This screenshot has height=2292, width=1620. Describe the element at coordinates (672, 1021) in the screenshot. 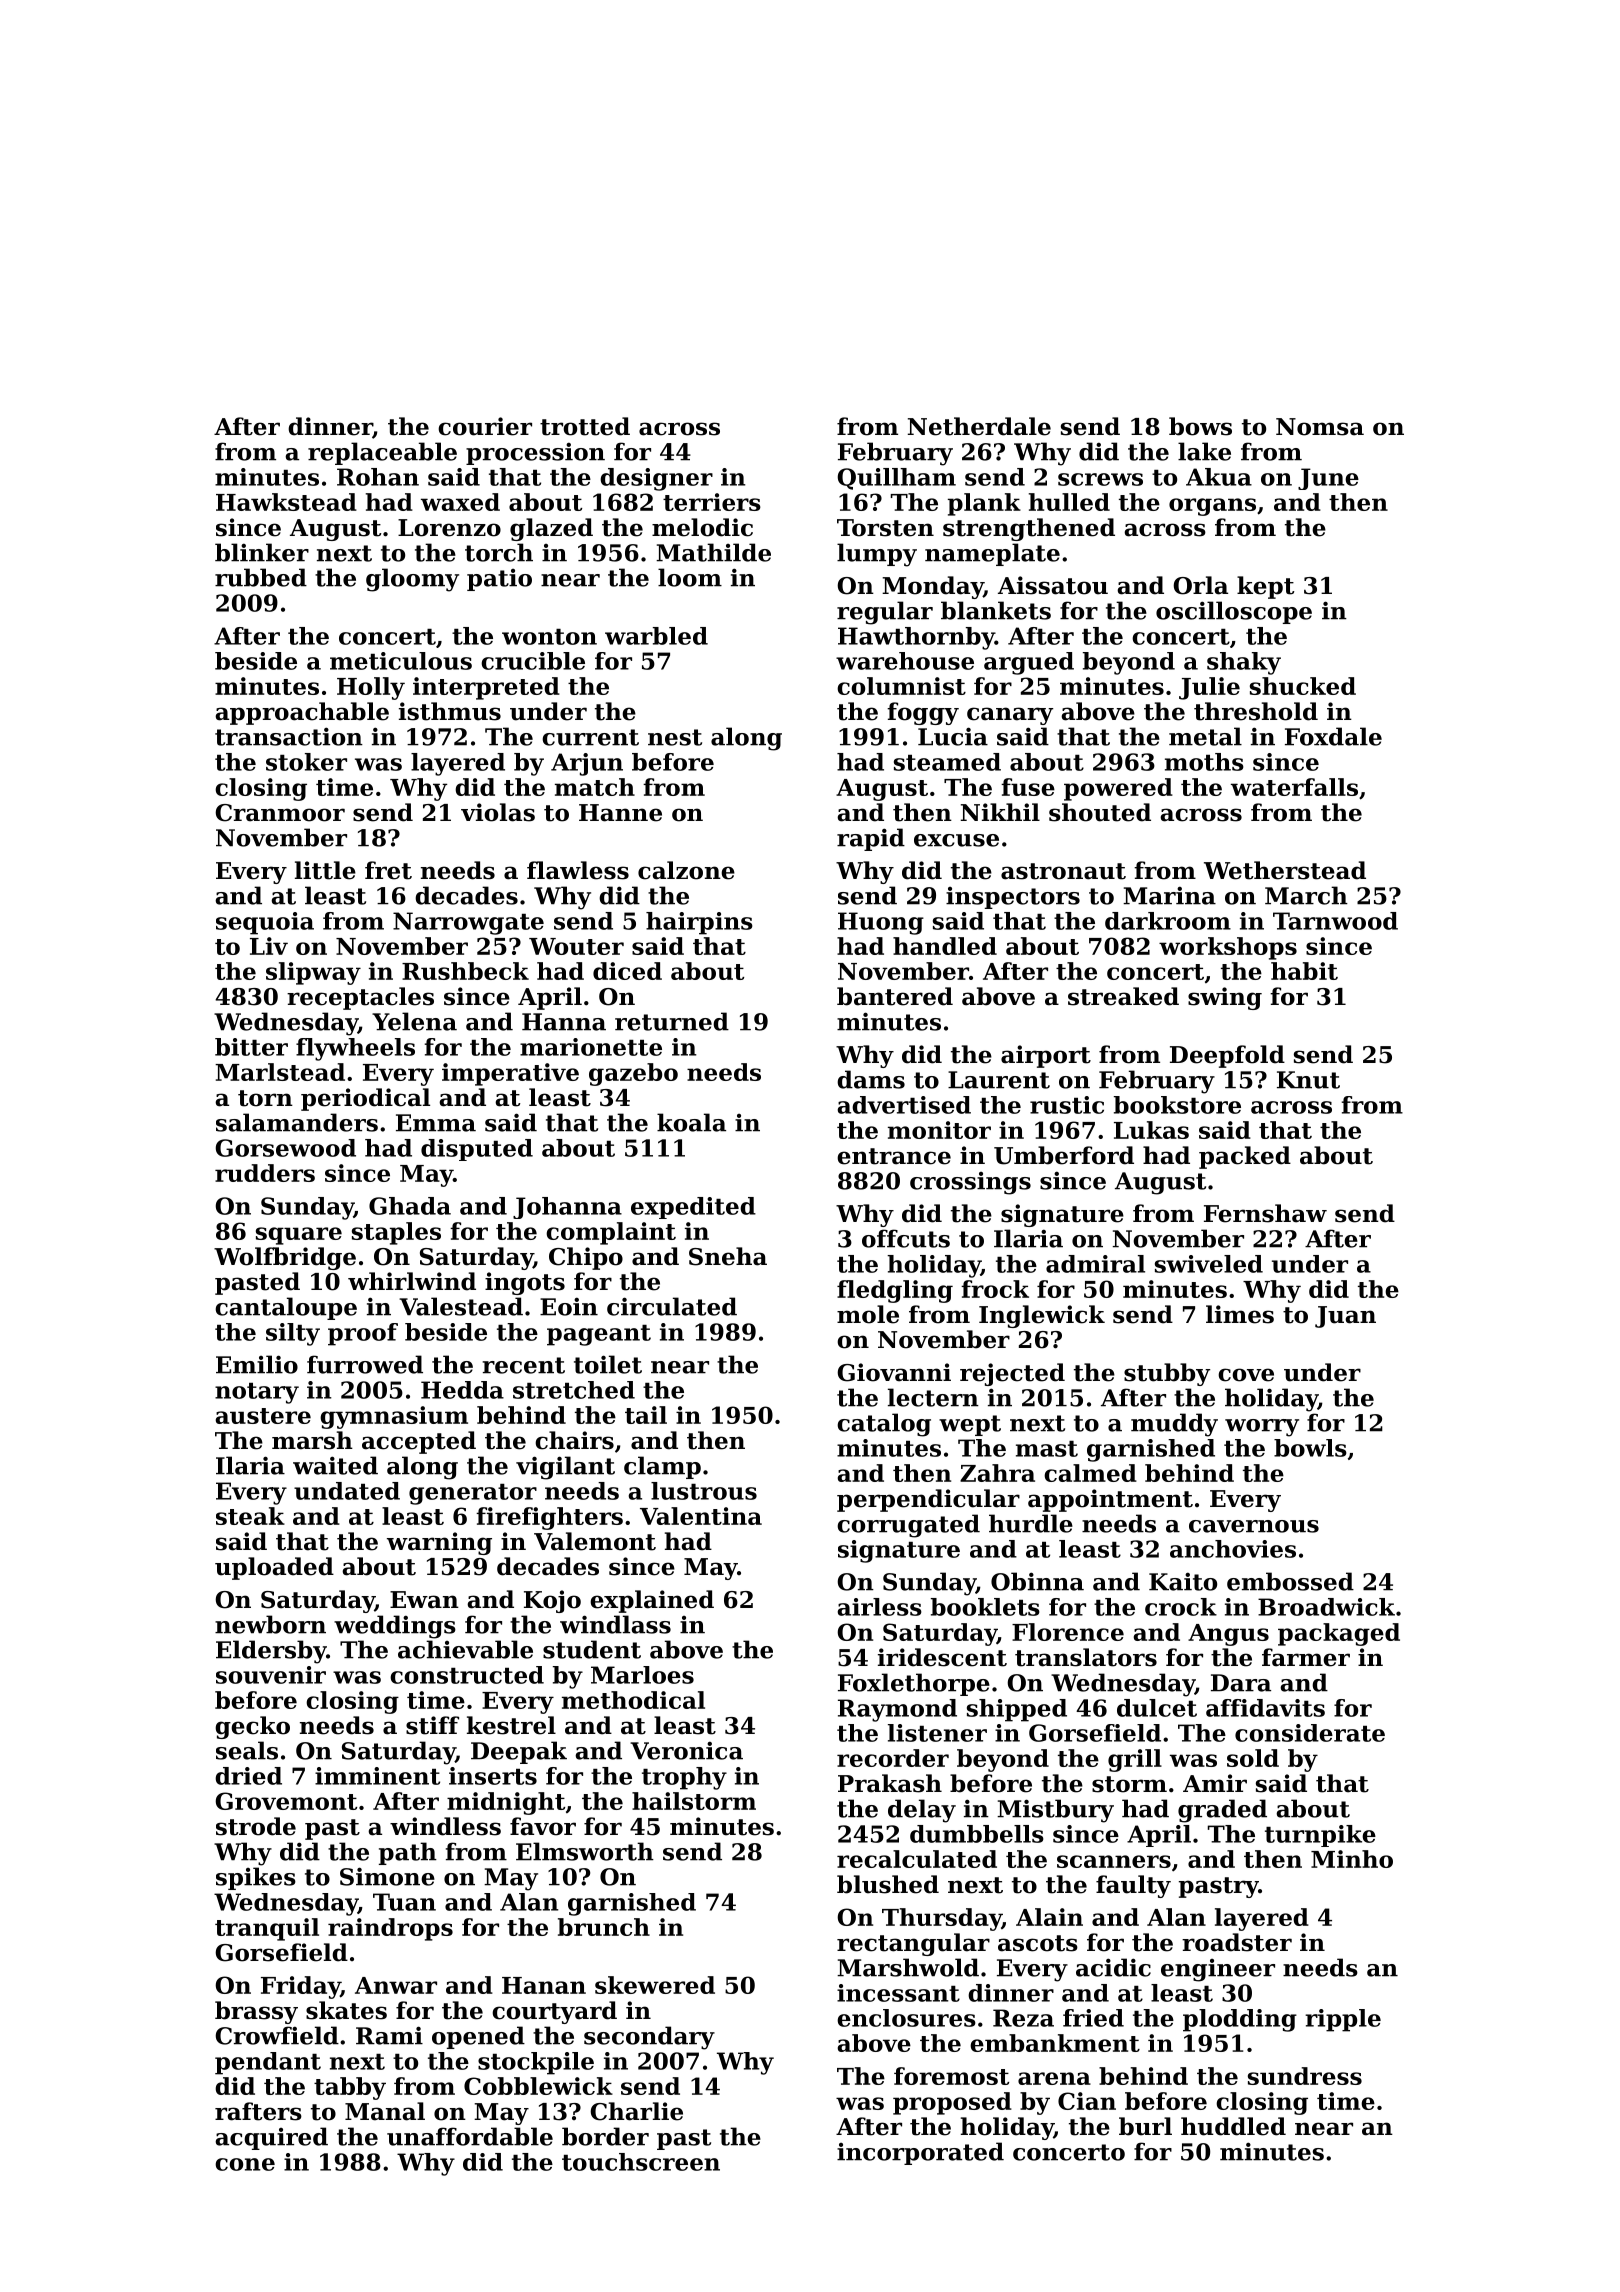

I see `returned` at that location.
